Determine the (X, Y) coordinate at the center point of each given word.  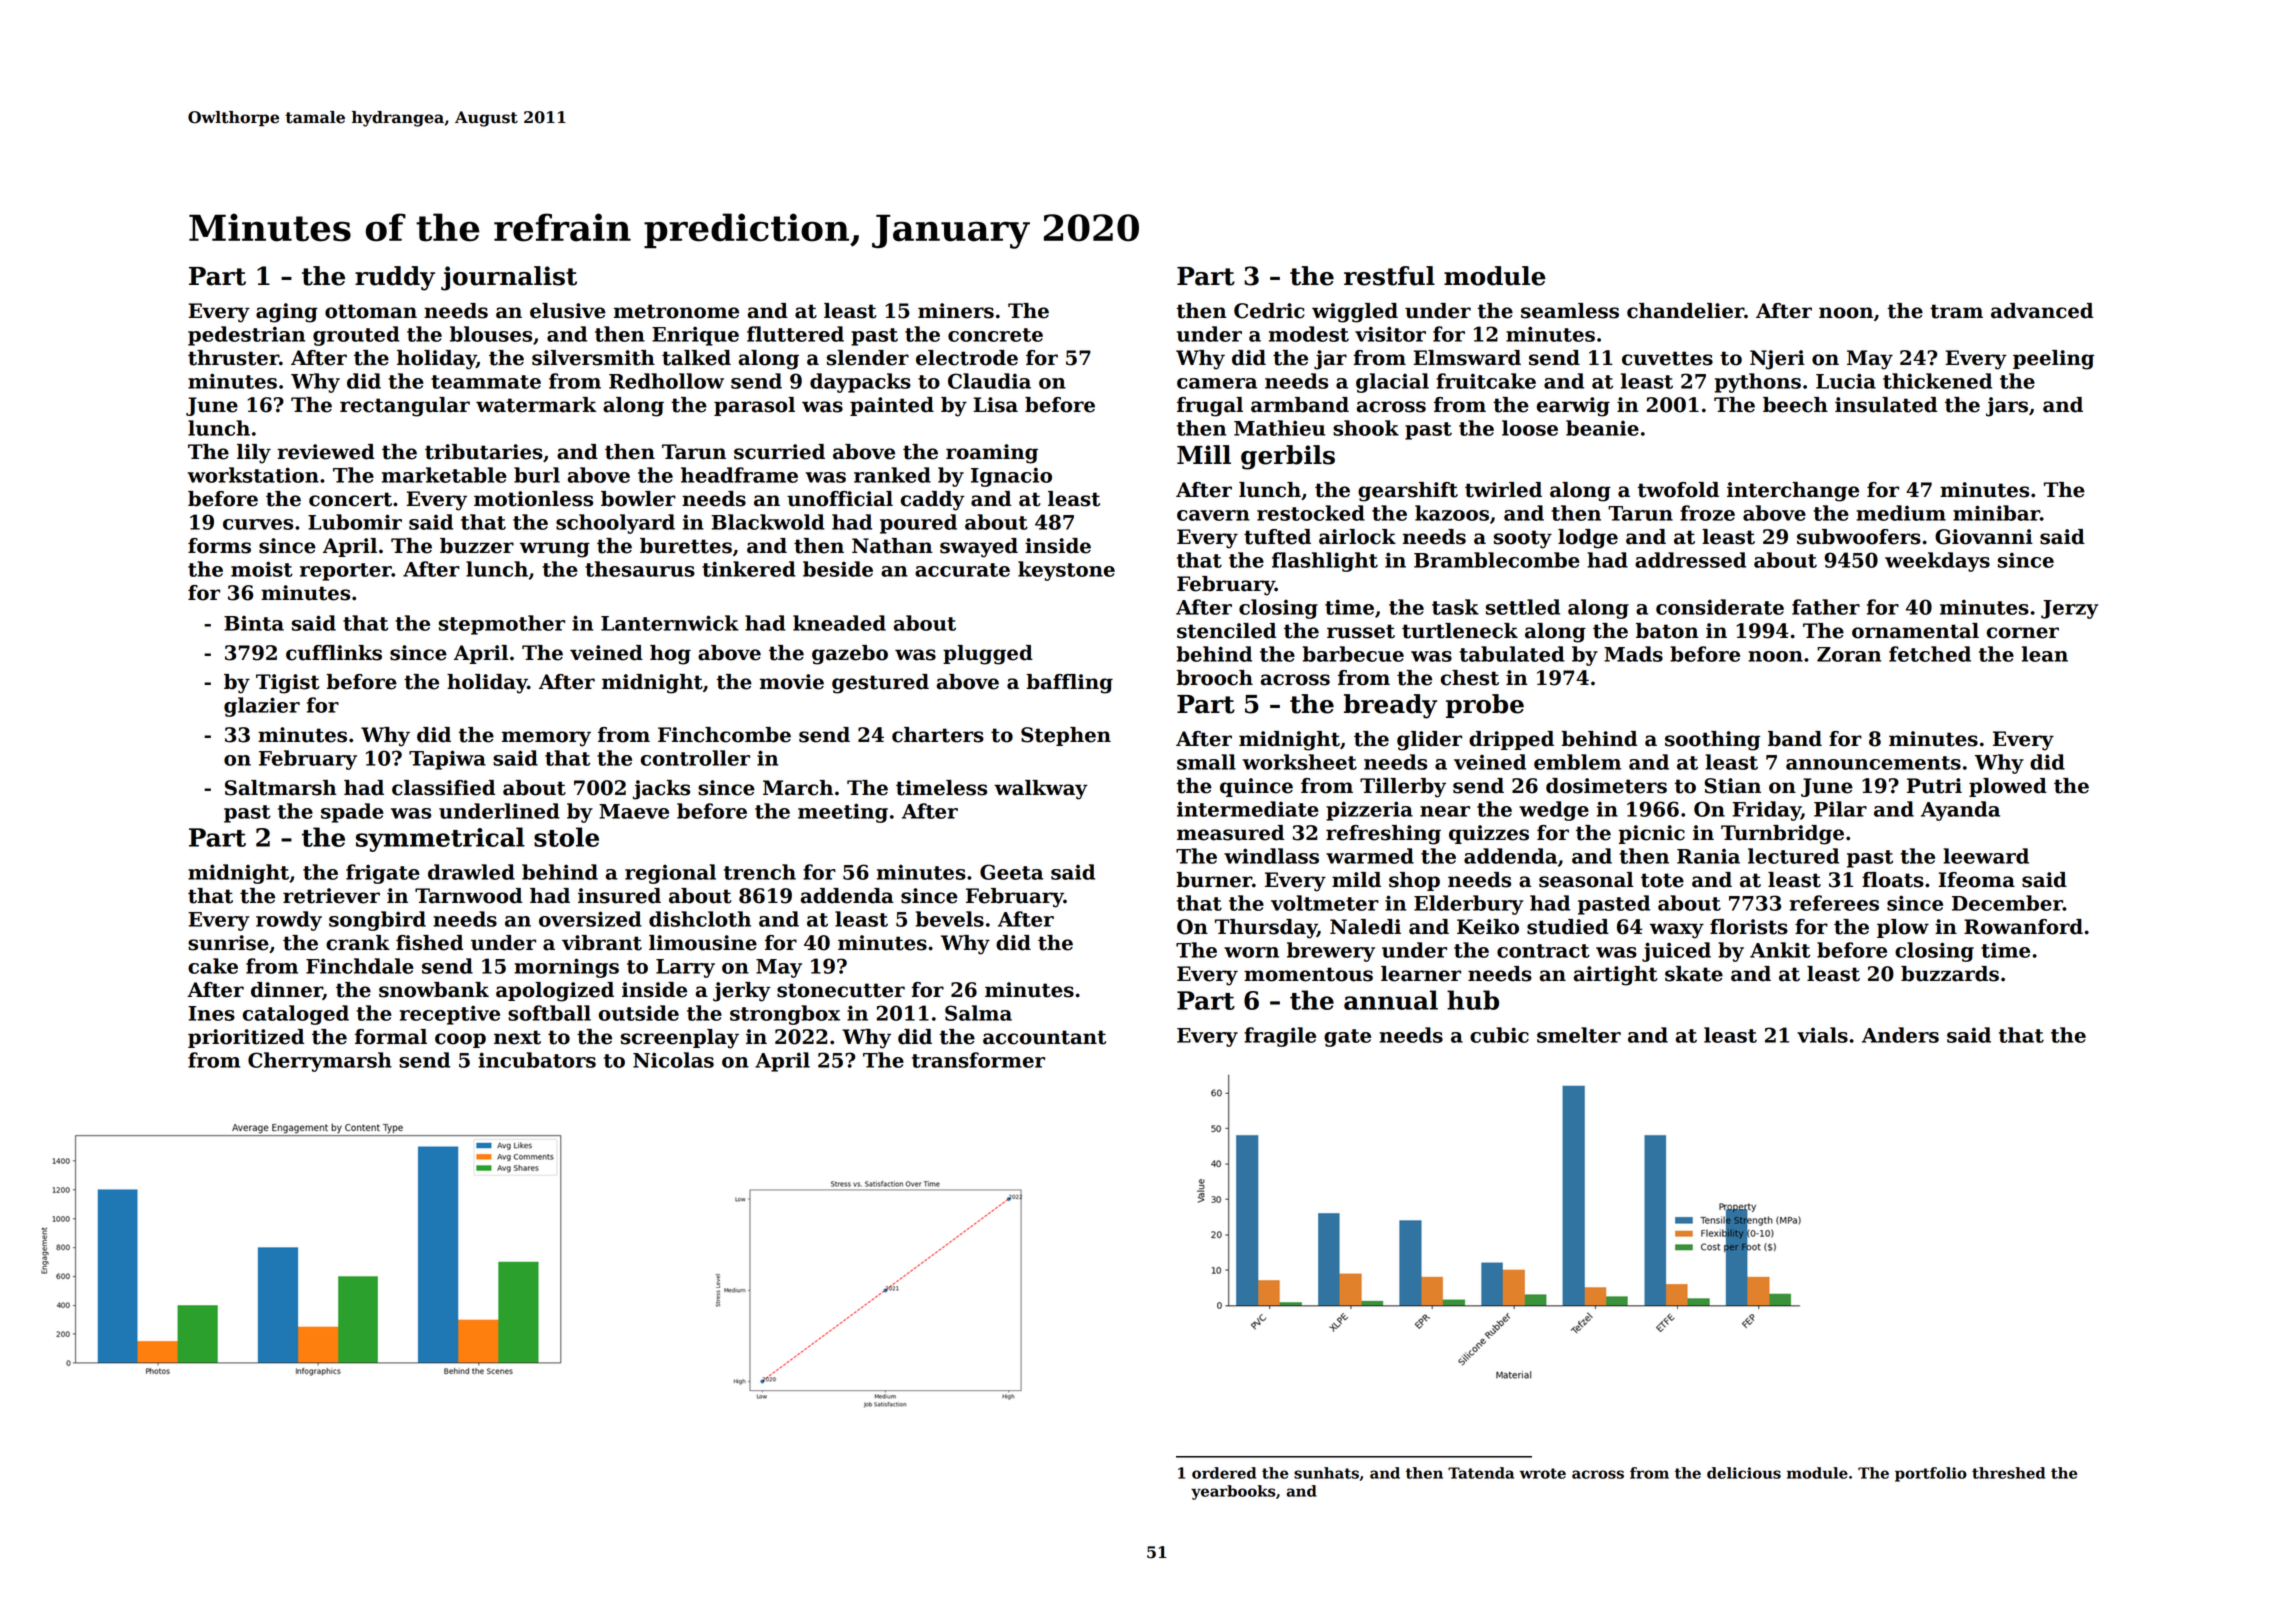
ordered (1224, 1473)
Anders (1900, 1035)
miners (956, 311)
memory (546, 739)
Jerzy (2069, 609)
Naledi (1365, 927)
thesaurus (640, 569)
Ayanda (1960, 811)
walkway (1041, 790)
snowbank (434, 990)
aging (287, 313)
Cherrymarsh (320, 1062)
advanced (2042, 311)
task (1455, 607)
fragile (1280, 1037)
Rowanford (2023, 927)
